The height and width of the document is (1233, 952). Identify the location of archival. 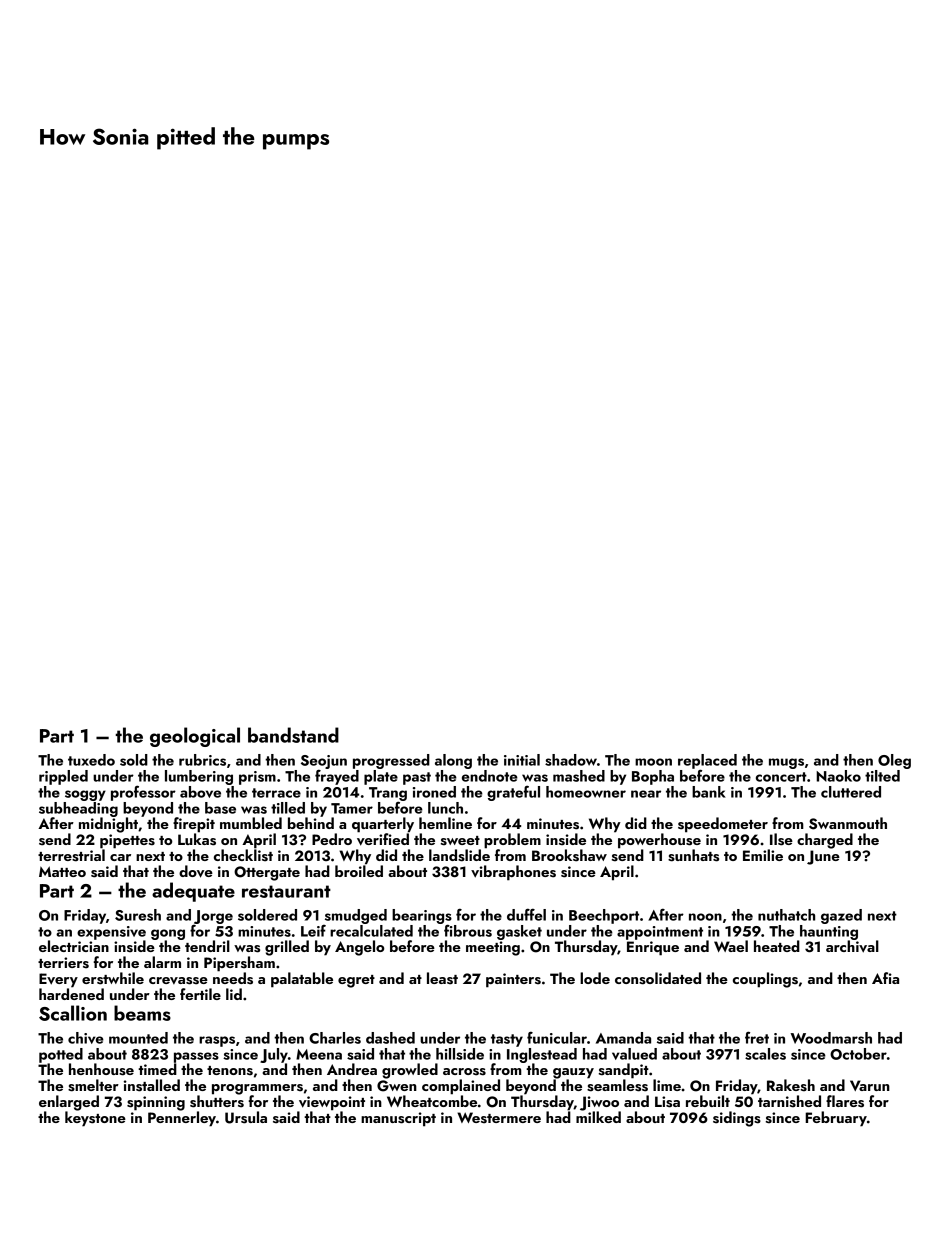
(852, 946).
